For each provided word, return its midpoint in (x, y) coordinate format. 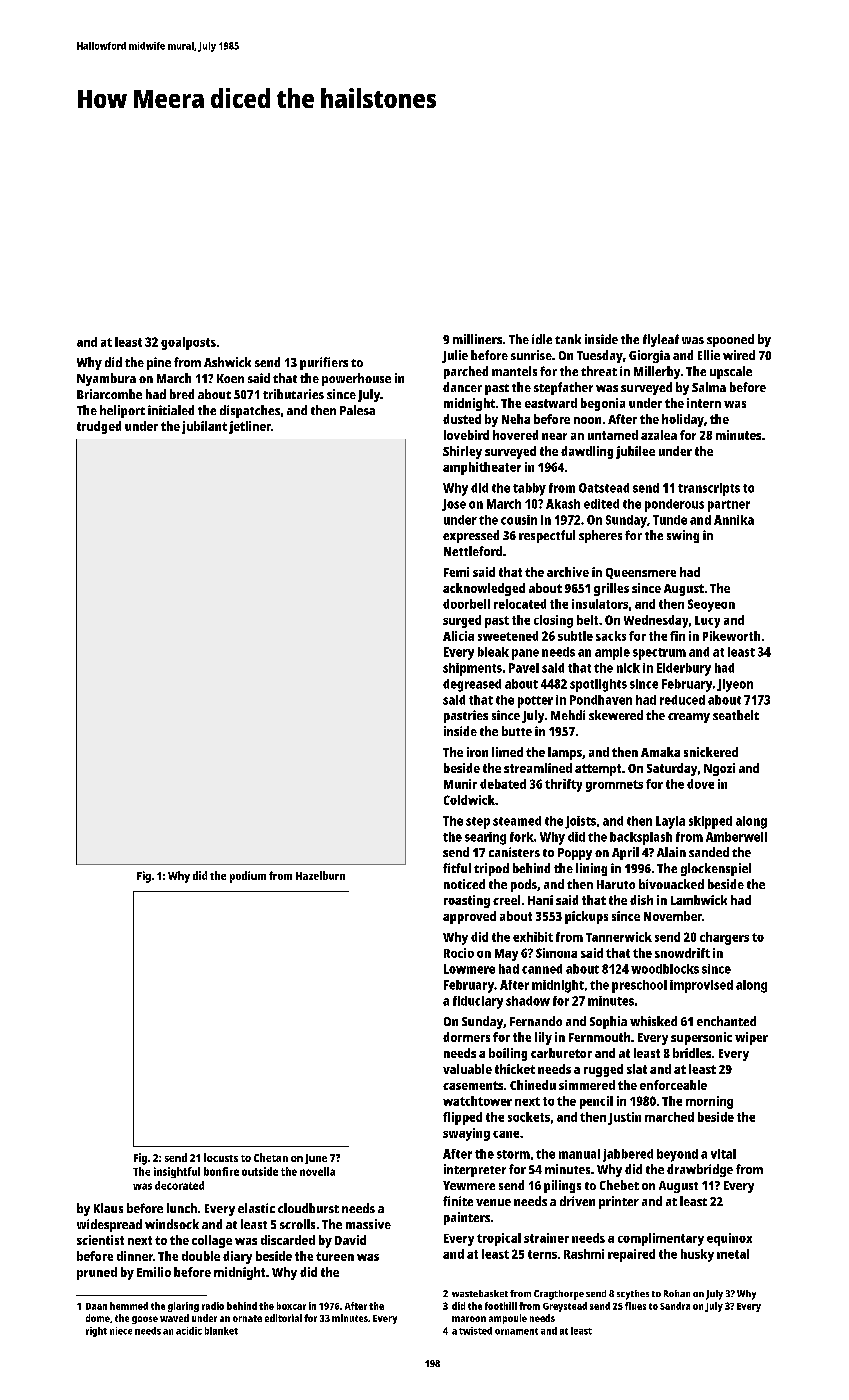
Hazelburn (320, 875)
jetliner (250, 427)
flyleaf (661, 340)
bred (182, 394)
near (554, 436)
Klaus (108, 1208)
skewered (616, 715)
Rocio (459, 953)
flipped (462, 1118)
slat (637, 1069)
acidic (189, 1331)
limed (507, 752)
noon (587, 420)
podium (248, 877)
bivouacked (671, 884)
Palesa (357, 410)
